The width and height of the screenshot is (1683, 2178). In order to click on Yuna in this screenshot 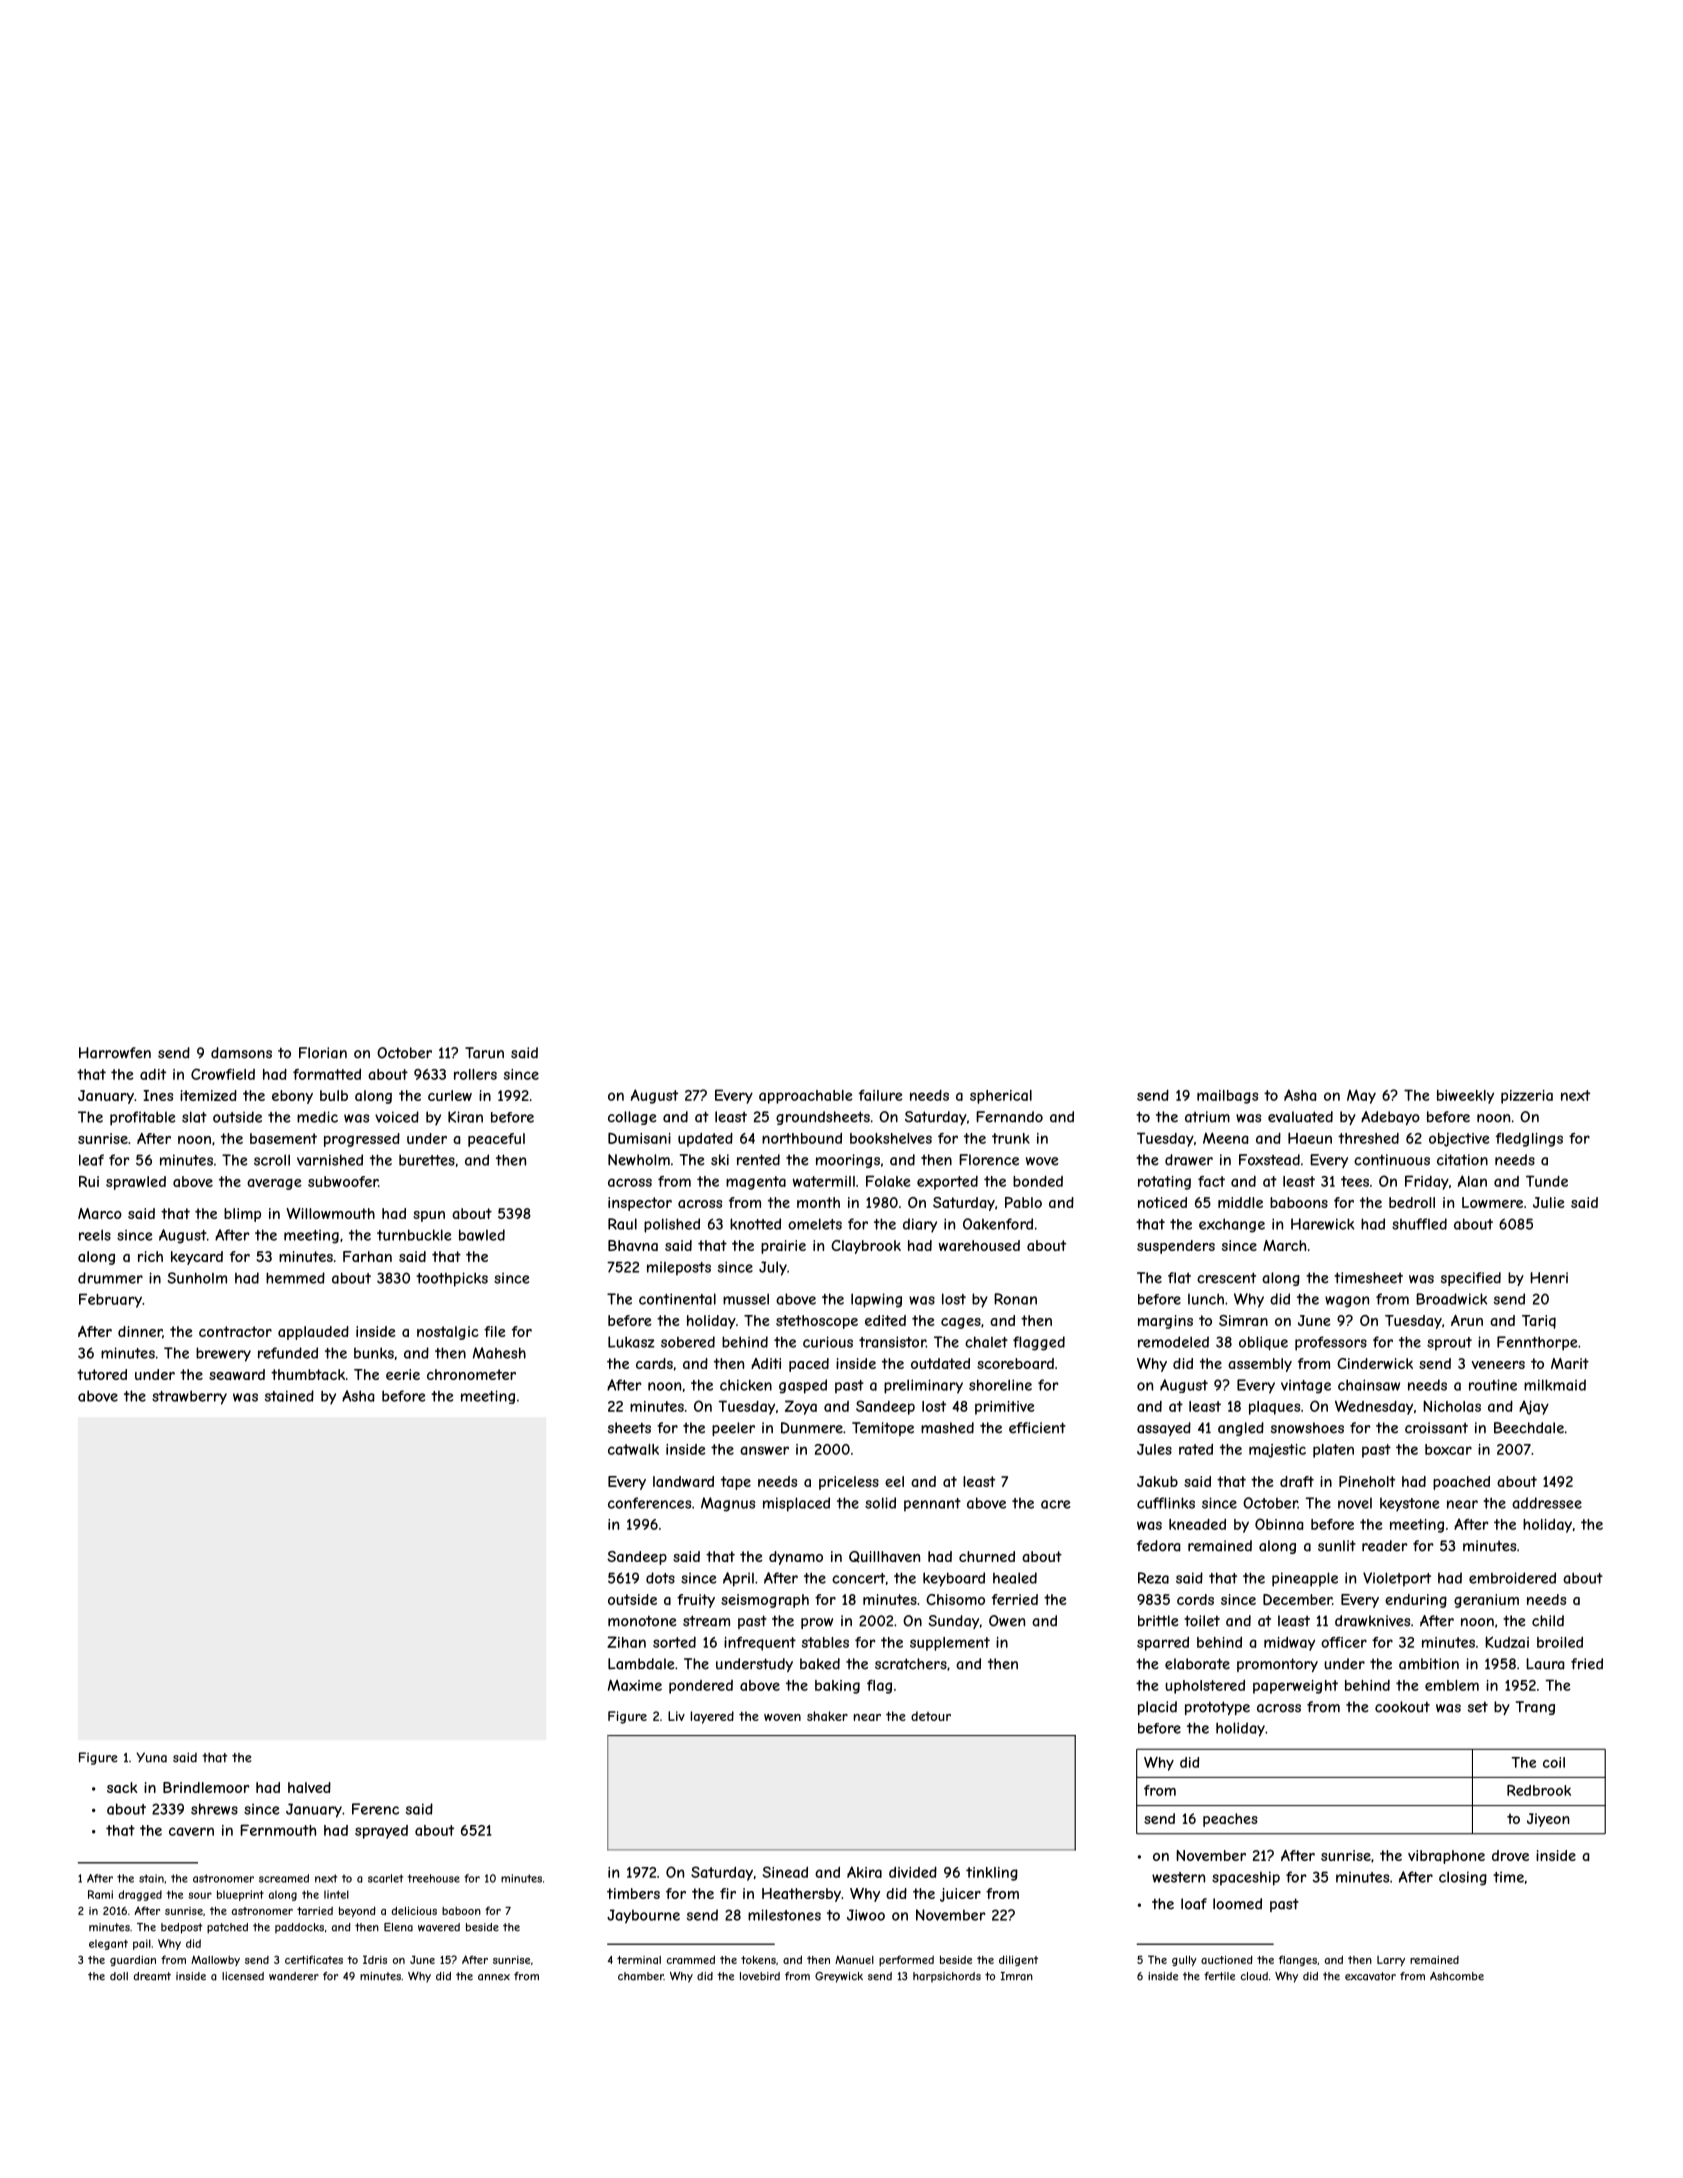, I will do `click(151, 1757)`.
